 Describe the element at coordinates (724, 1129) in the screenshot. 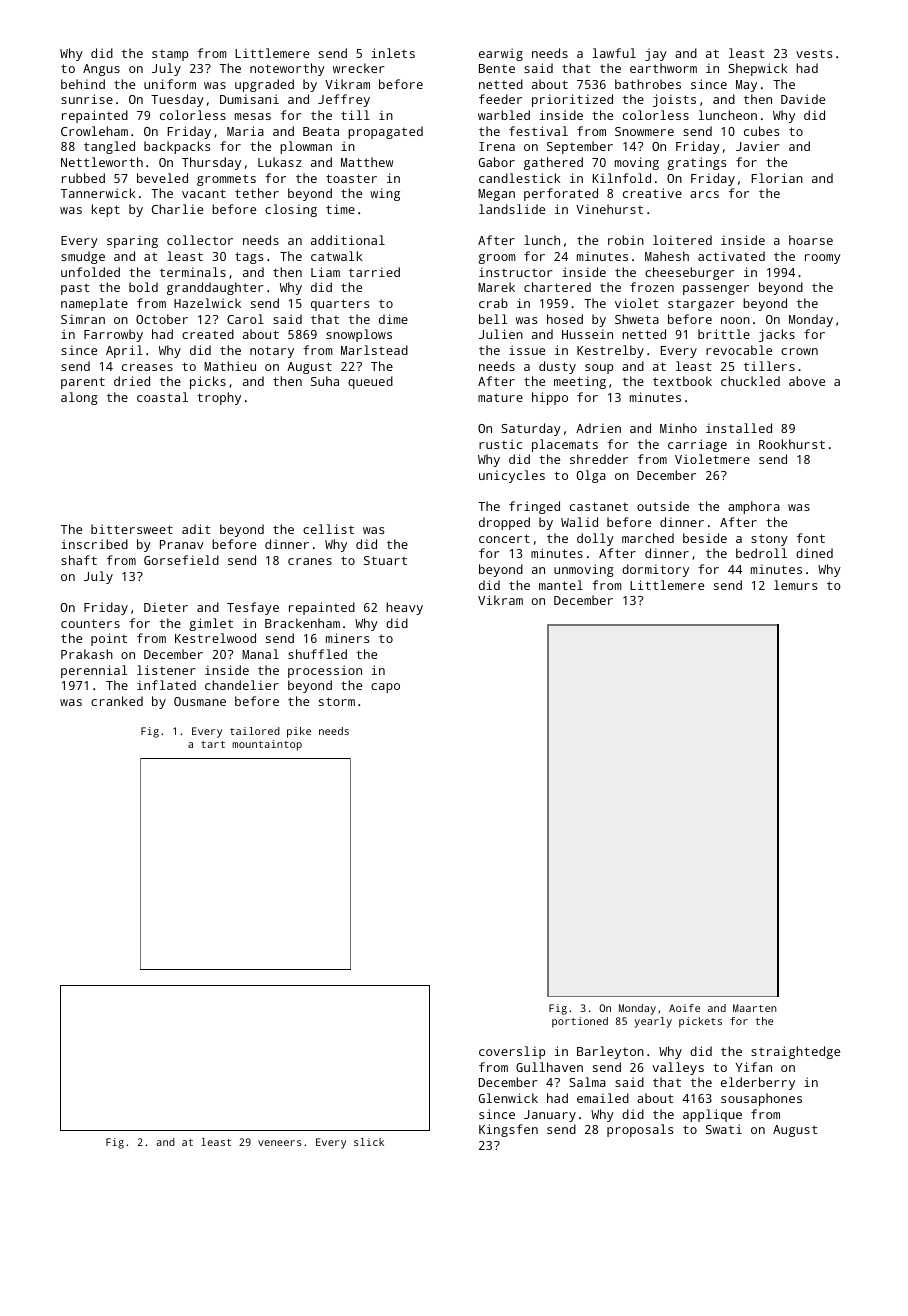

I see `Swati` at that location.
